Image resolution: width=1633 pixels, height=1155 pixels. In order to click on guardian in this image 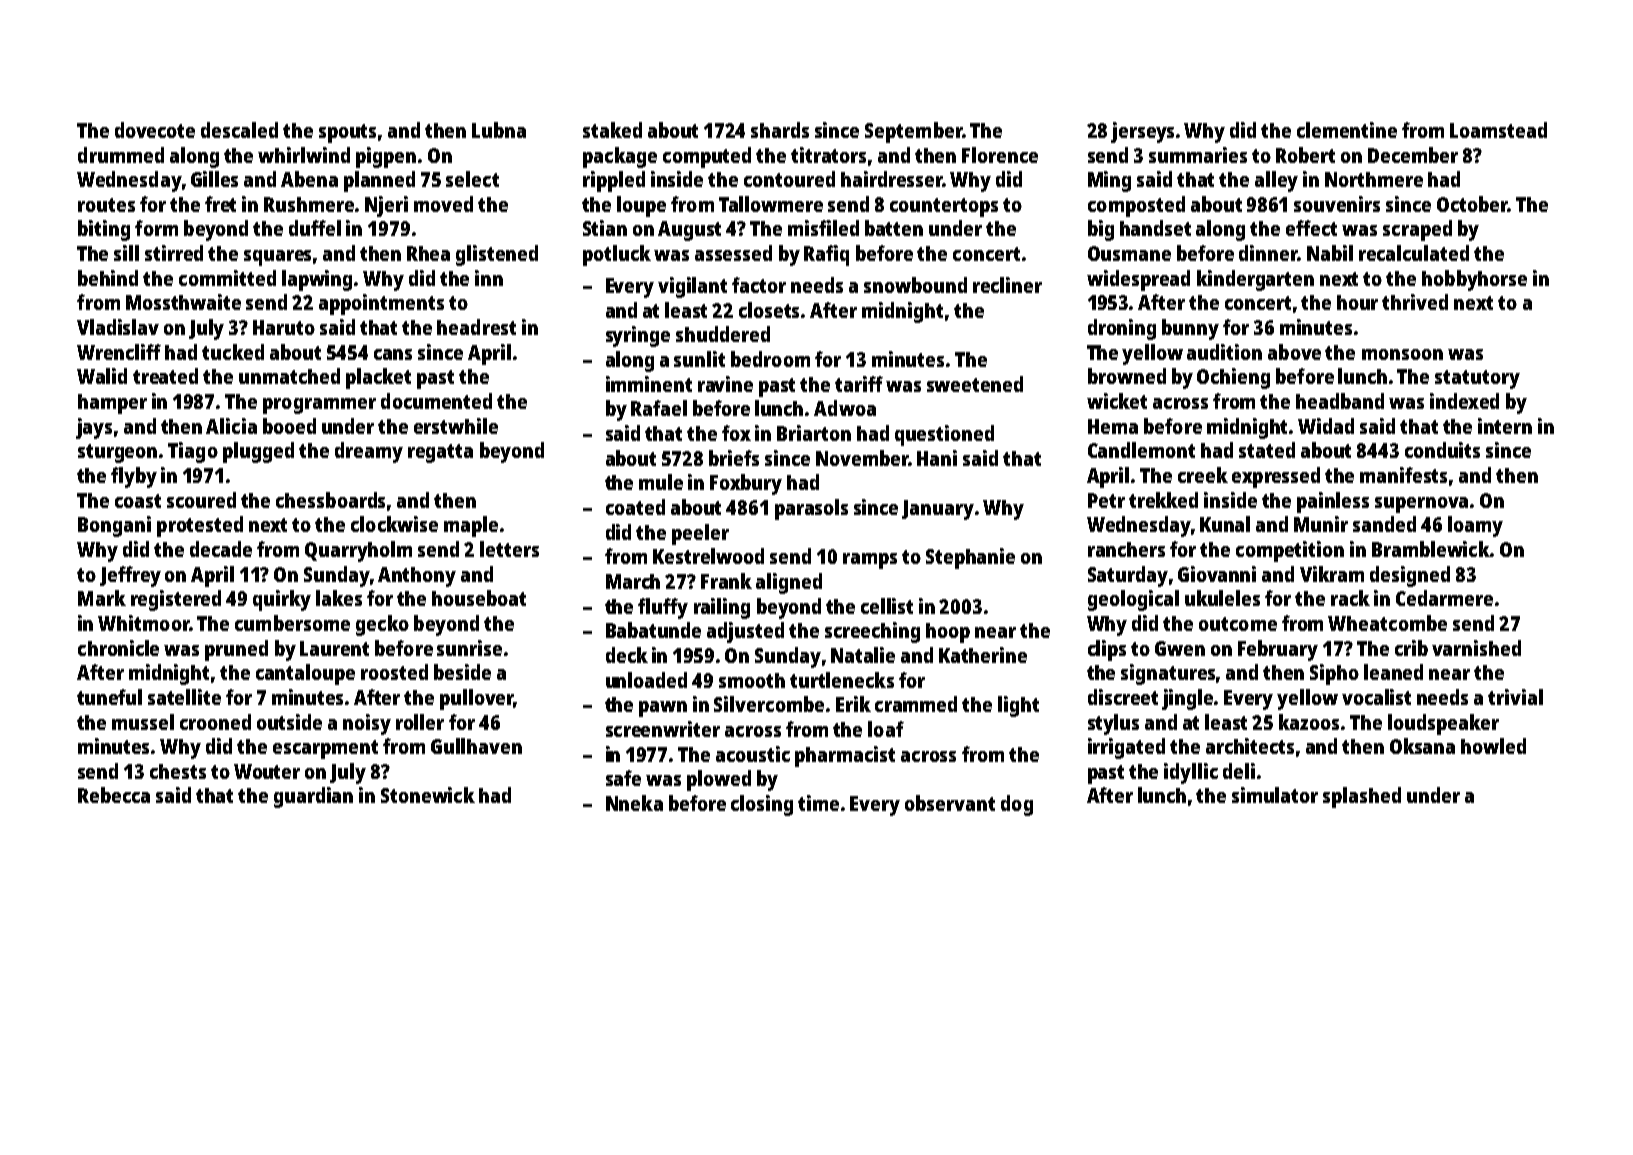, I will do `click(313, 797)`.
